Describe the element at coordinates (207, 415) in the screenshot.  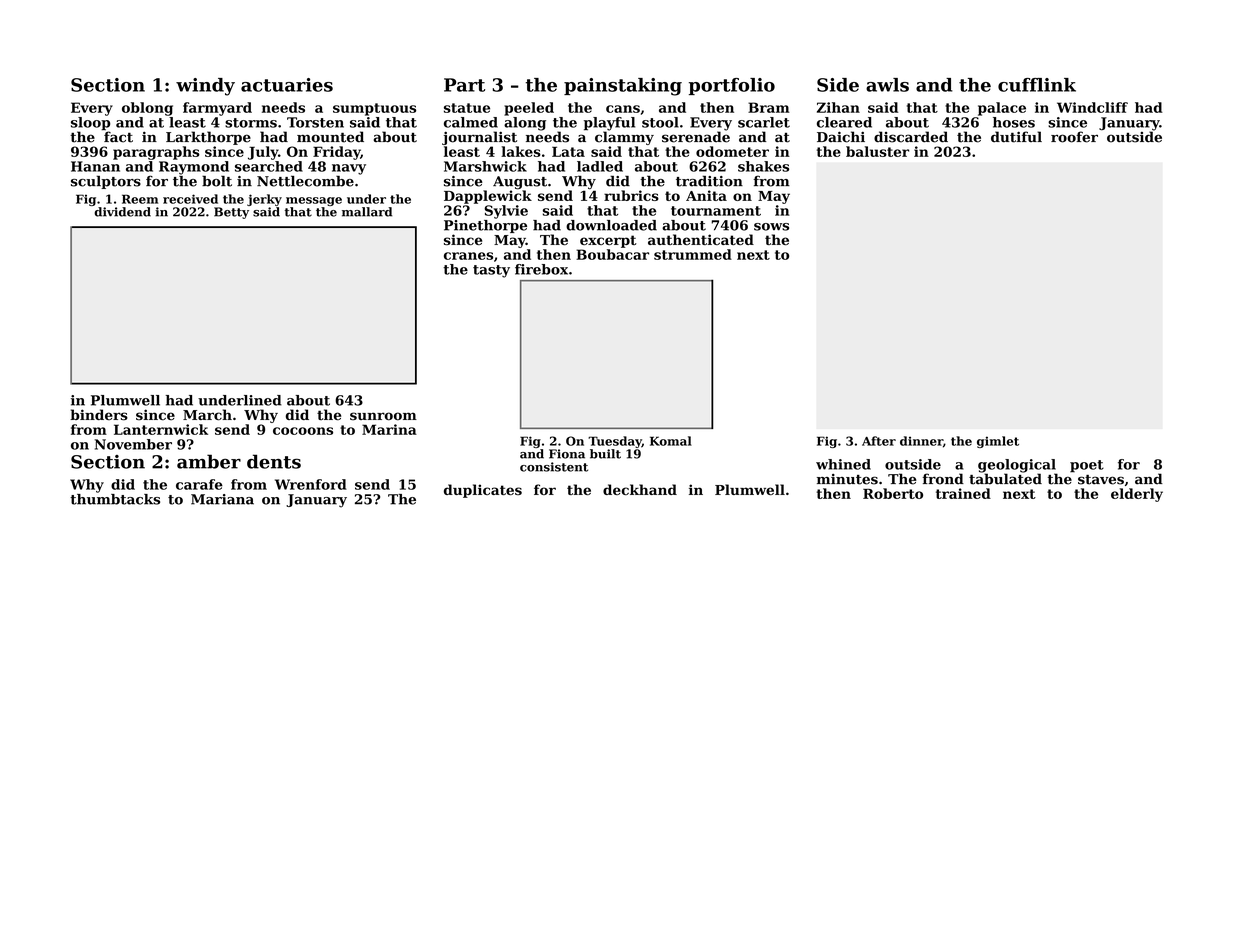
I see `March` at that location.
